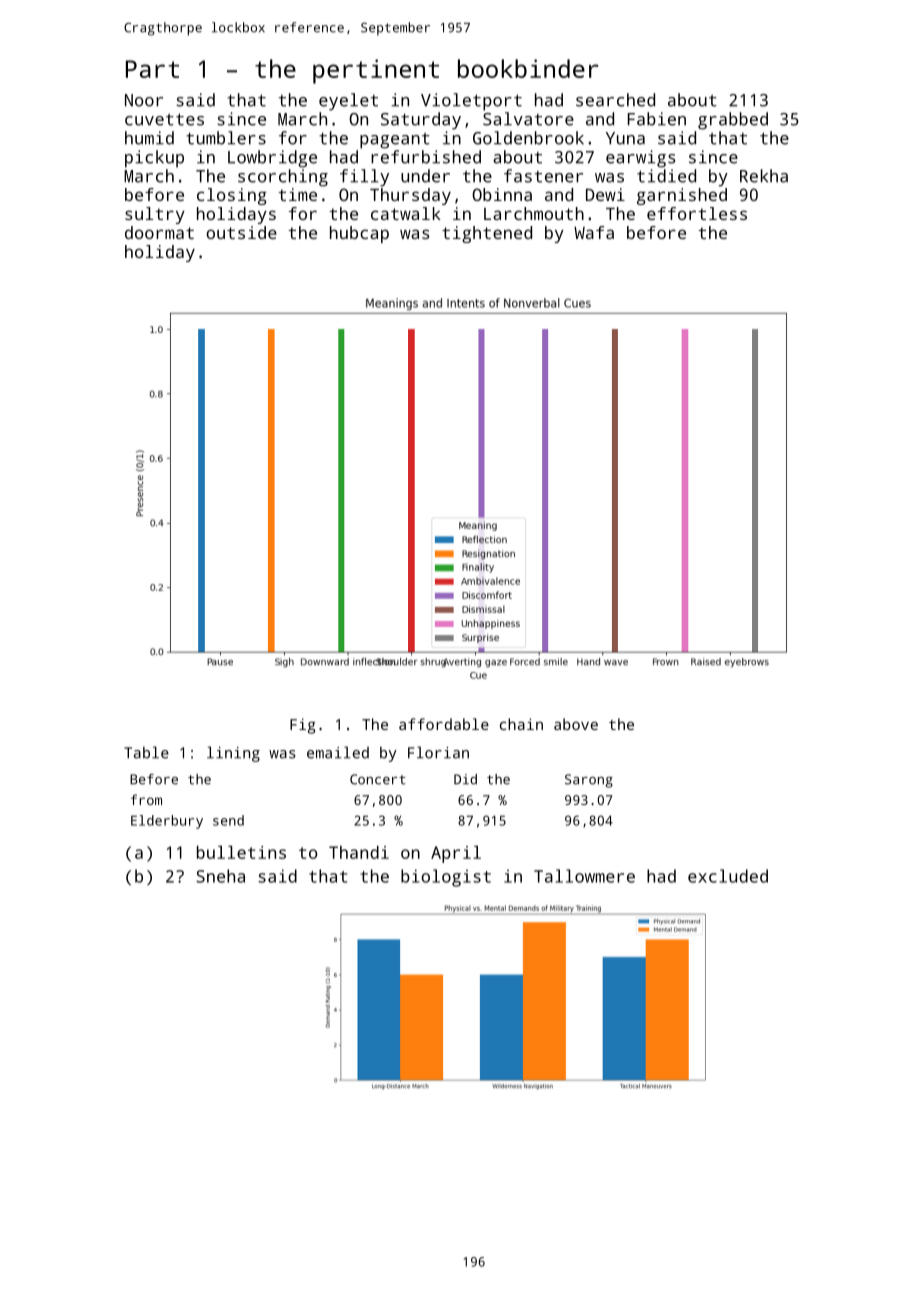  What do you see at coordinates (576, 724) in the screenshot?
I see `above` at bounding box center [576, 724].
